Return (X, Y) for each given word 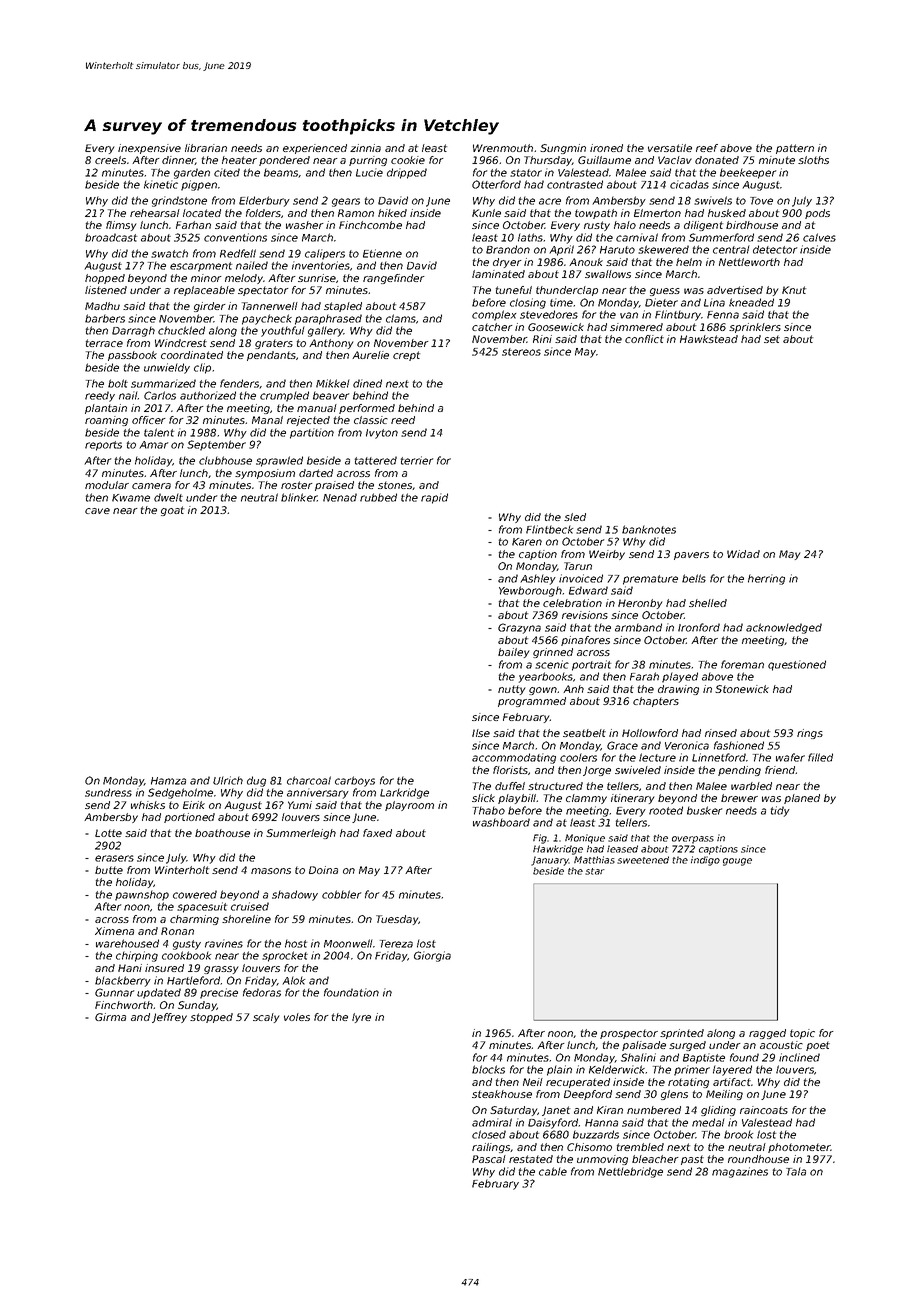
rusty (597, 226)
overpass (693, 840)
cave (97, 511)
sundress (108, 792)
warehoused (127, 943)
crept (406, 356)
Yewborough (530, 591)
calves (819, 237)
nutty (512, 690)
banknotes (649, 529)
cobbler (341, 894)
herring (766, 579)
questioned (797, 665)
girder (210, 307)
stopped (211, 1018)
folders (263, 213)
